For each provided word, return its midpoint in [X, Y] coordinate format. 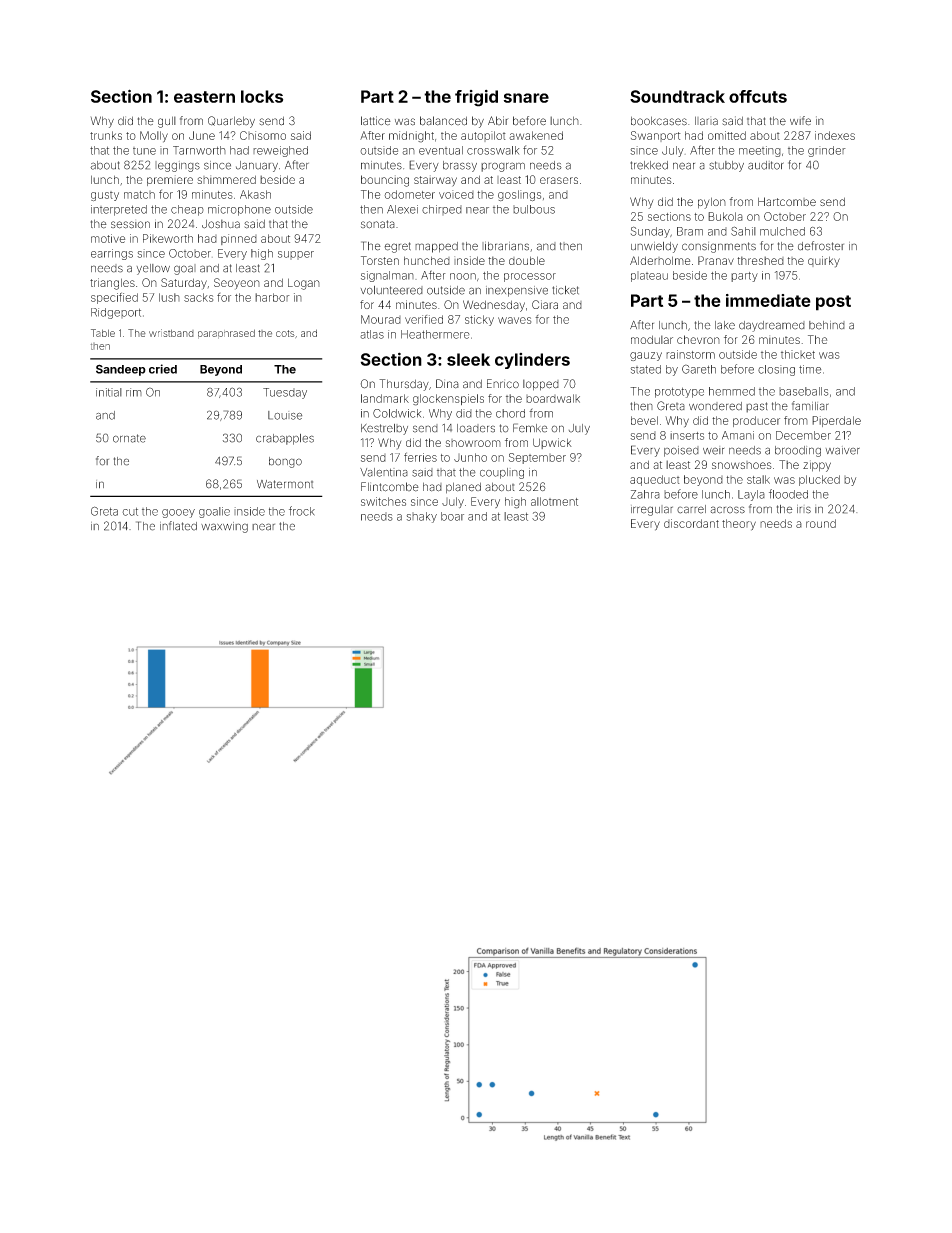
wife [800, 121]
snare [526, 98]
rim [134, 392]
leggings [177, 166]
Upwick [552, 443]
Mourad [381, 319]
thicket [798, 354]
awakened [536, 135]
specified [114, 298]
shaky [422, 517]
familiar [810, 406]
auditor [766, 165]
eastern [204, 97]
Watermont [285, 484]
